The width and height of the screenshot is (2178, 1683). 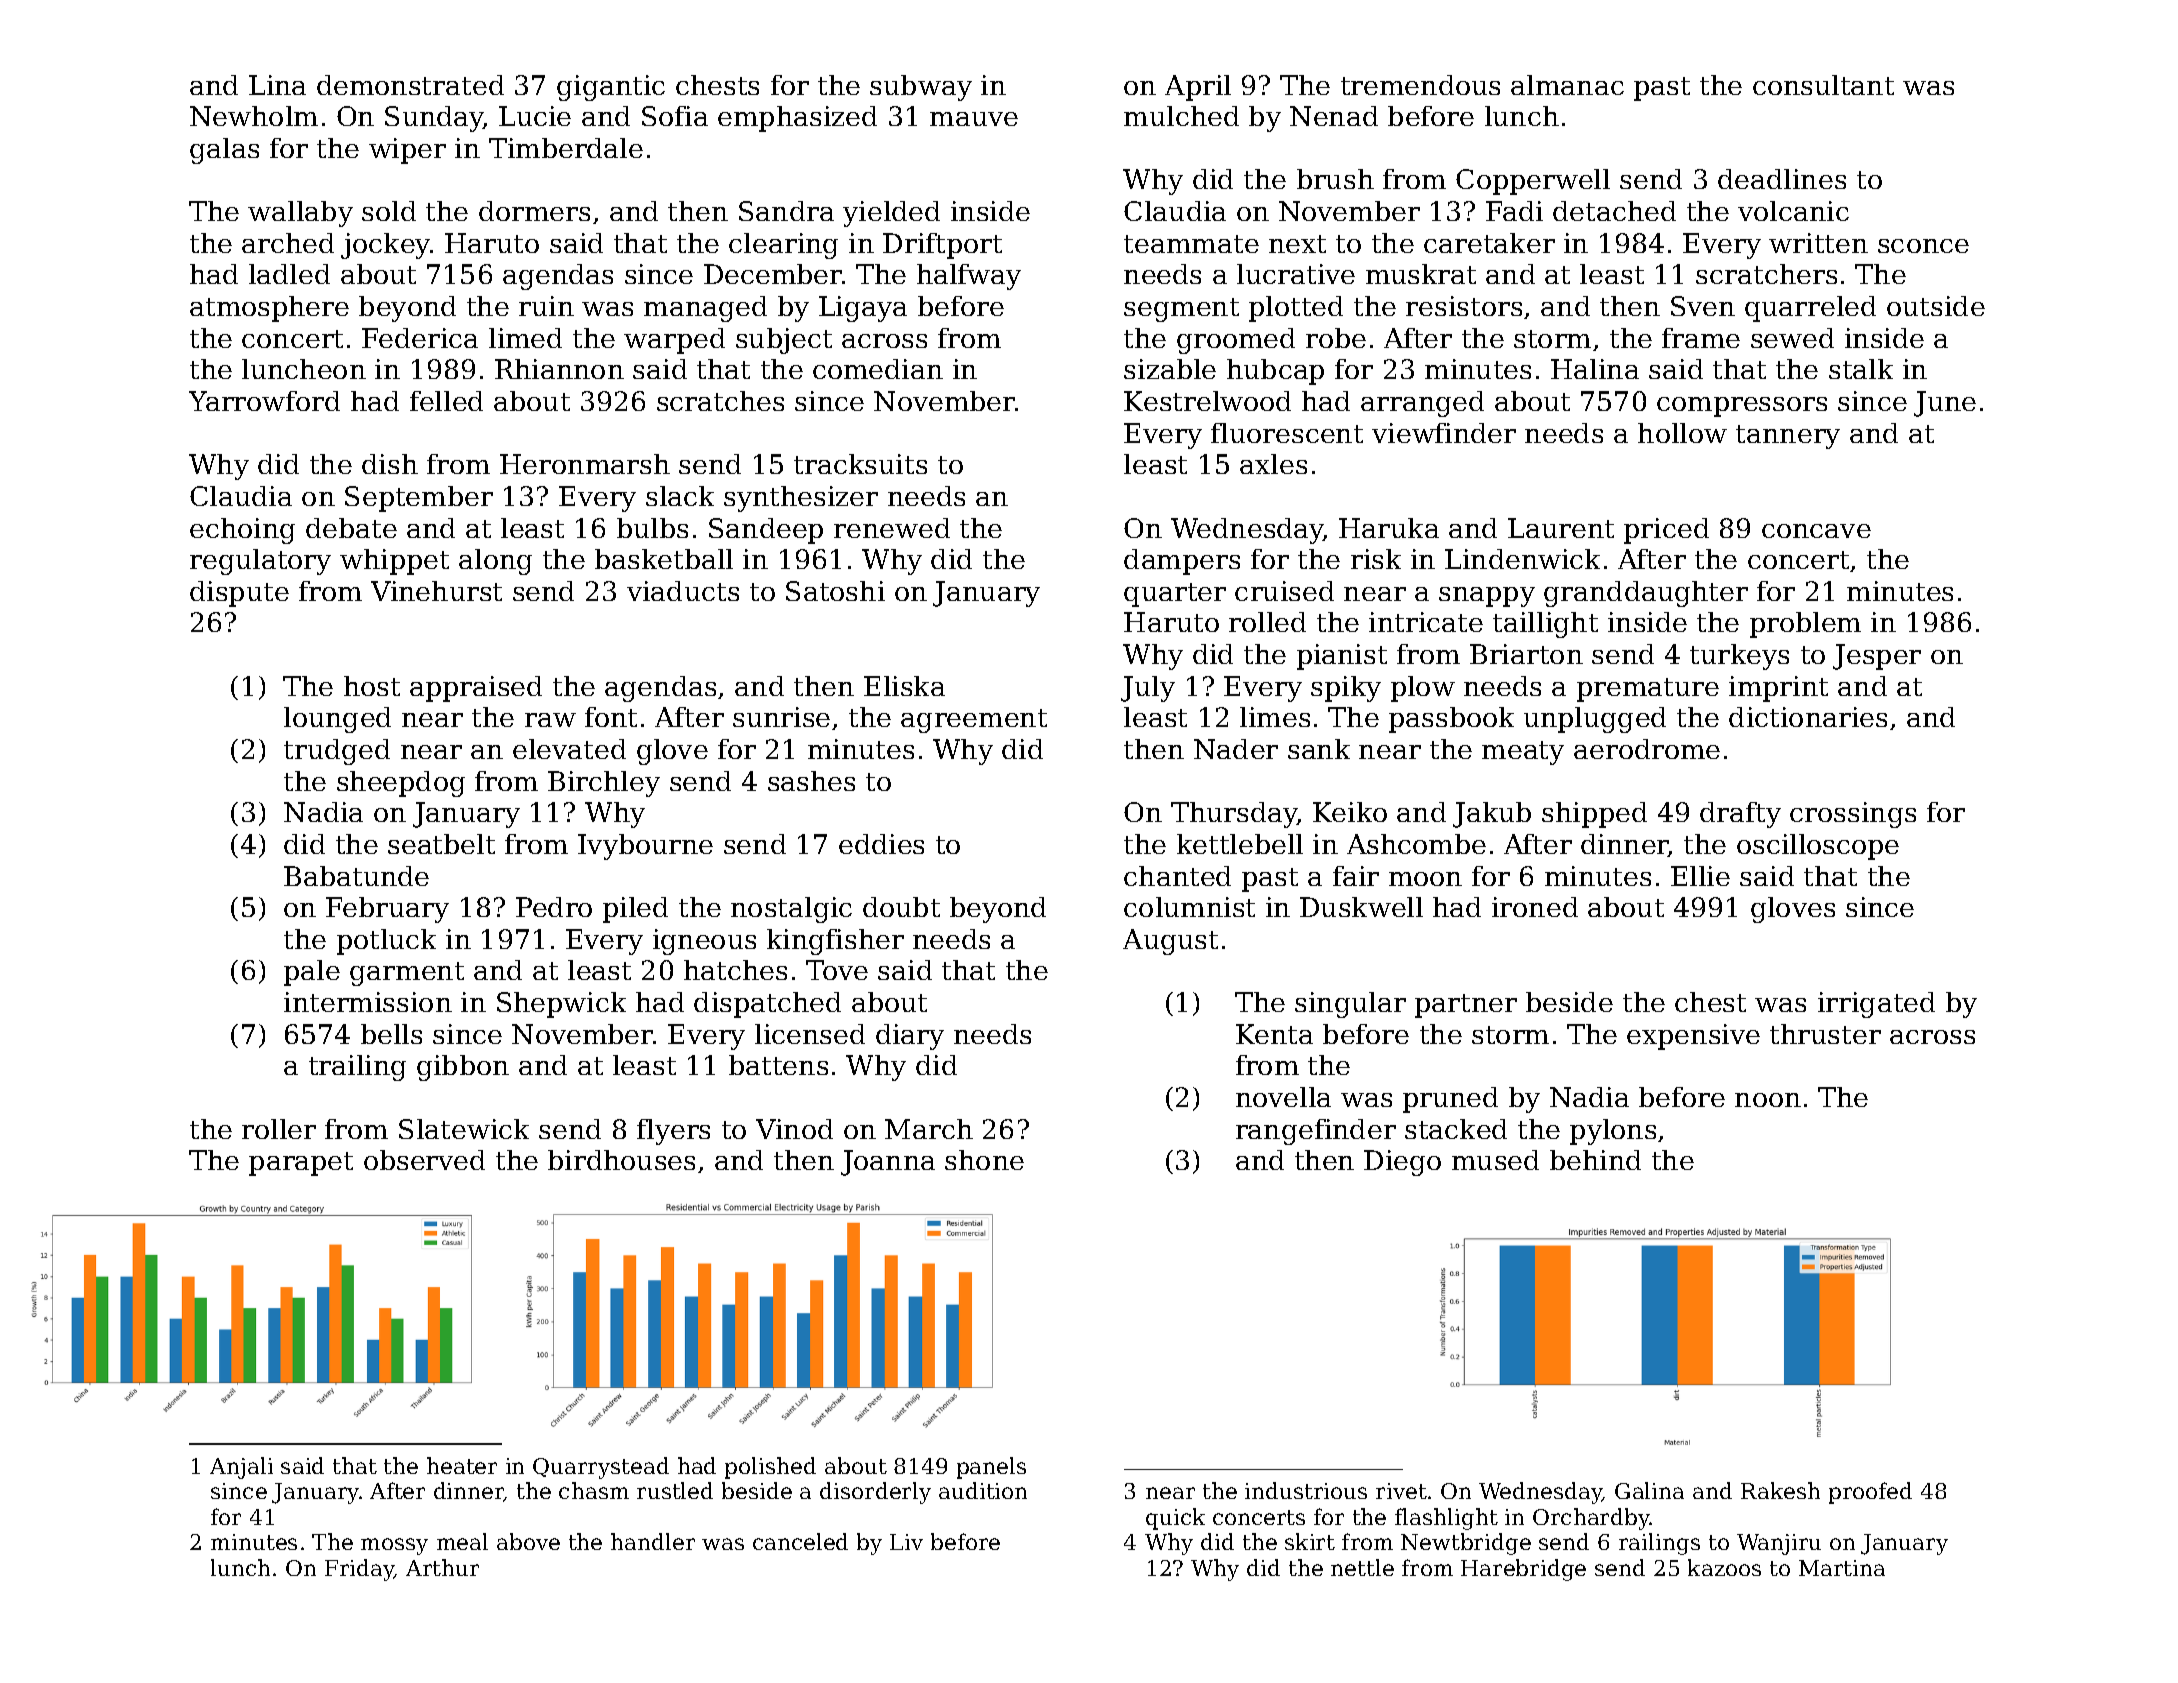 What do you see at coordinates (410, 85) in the screenshot?
I see `demonstrated` at bounding box center [410, 85].
